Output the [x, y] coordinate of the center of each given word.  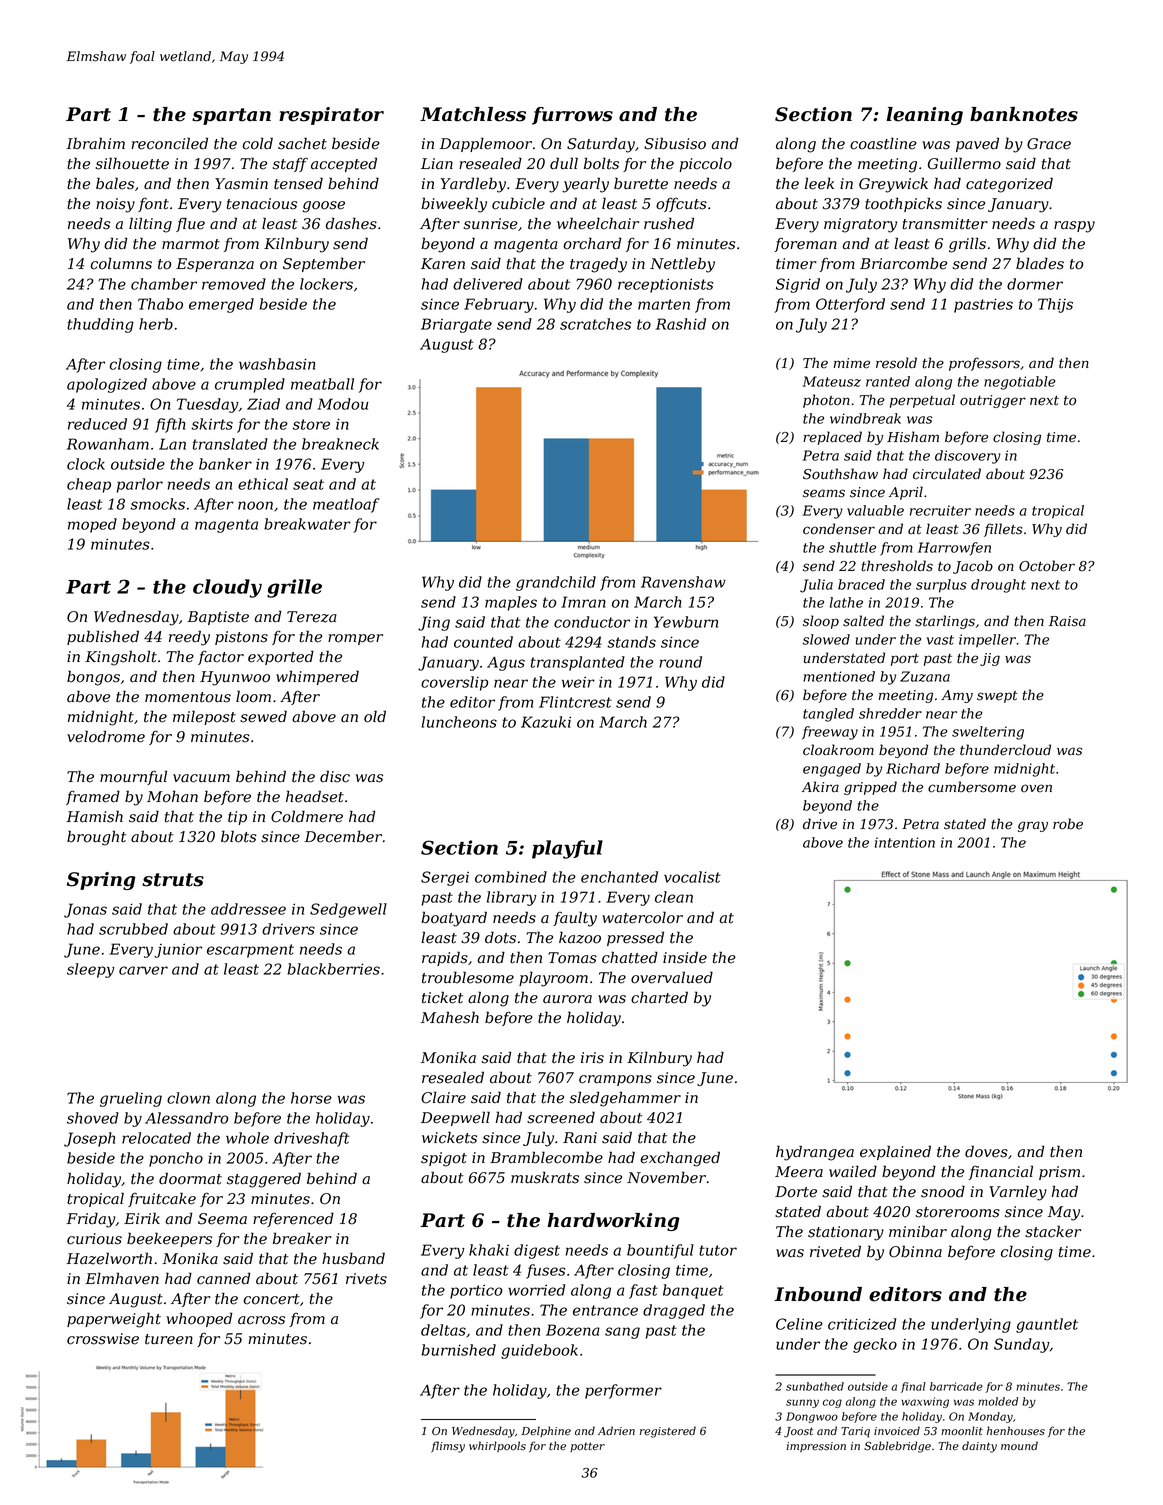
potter [587, 1447]
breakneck [340, 444]
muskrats [545, 1177]
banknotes [1024, 114]
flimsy [448, 1447]
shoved [93, 1118]
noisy [115, 205]
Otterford [850, 305]
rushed [669, 223]
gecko [875, 1345]
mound [1019, 1445]
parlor [140, 485]
